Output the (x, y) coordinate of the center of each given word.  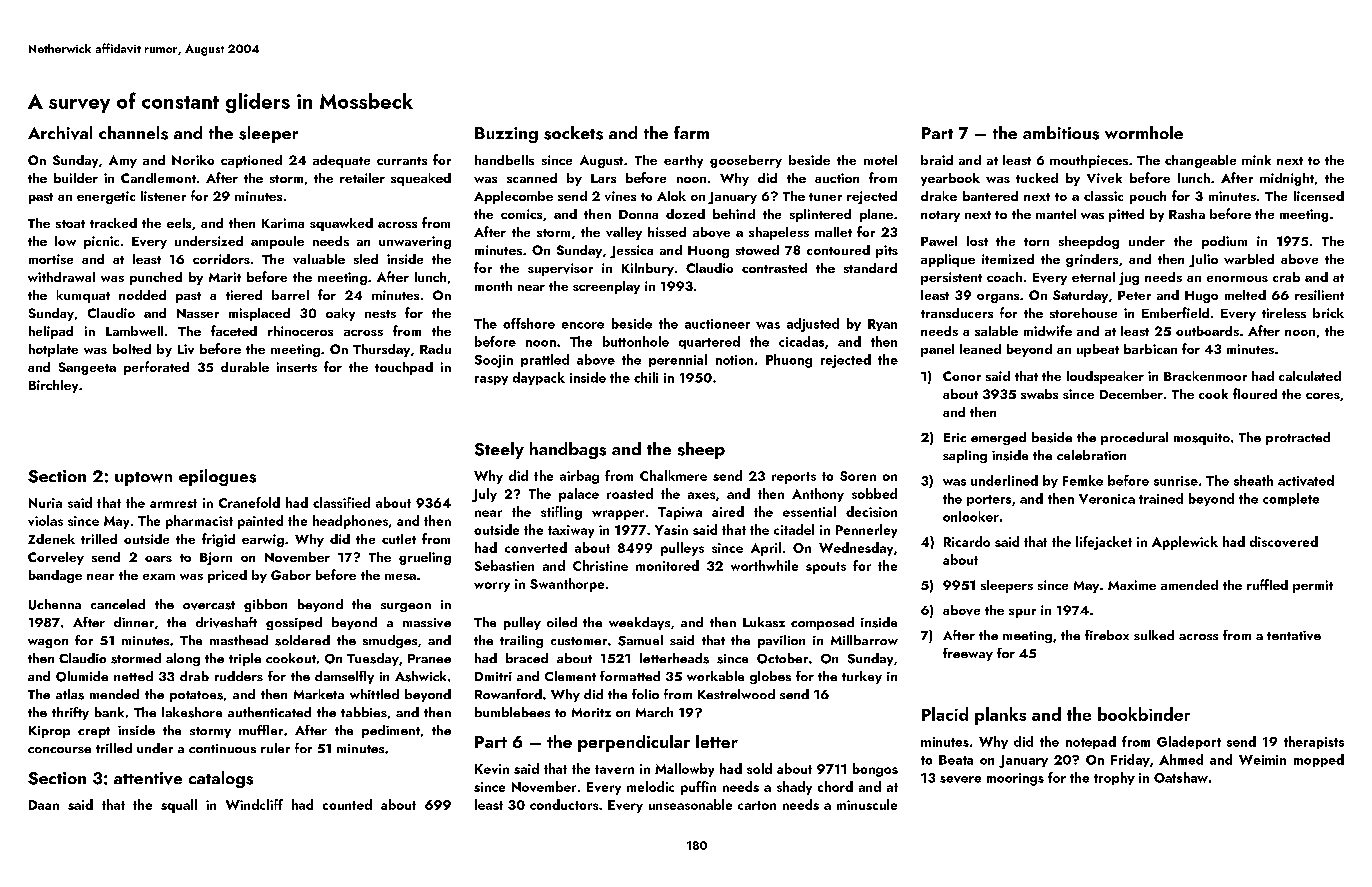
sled (366, 259)
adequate (341, 161)
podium (1224, 242)
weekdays (639, 623)
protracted (1298, 438)
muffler (261, 730)
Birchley (53, 386)
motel (880, 160)
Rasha (1187, 214)
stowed (757, 250)
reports (794, 478)
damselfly (344, 677)
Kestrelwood (736, 694)
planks (1000, 716)
